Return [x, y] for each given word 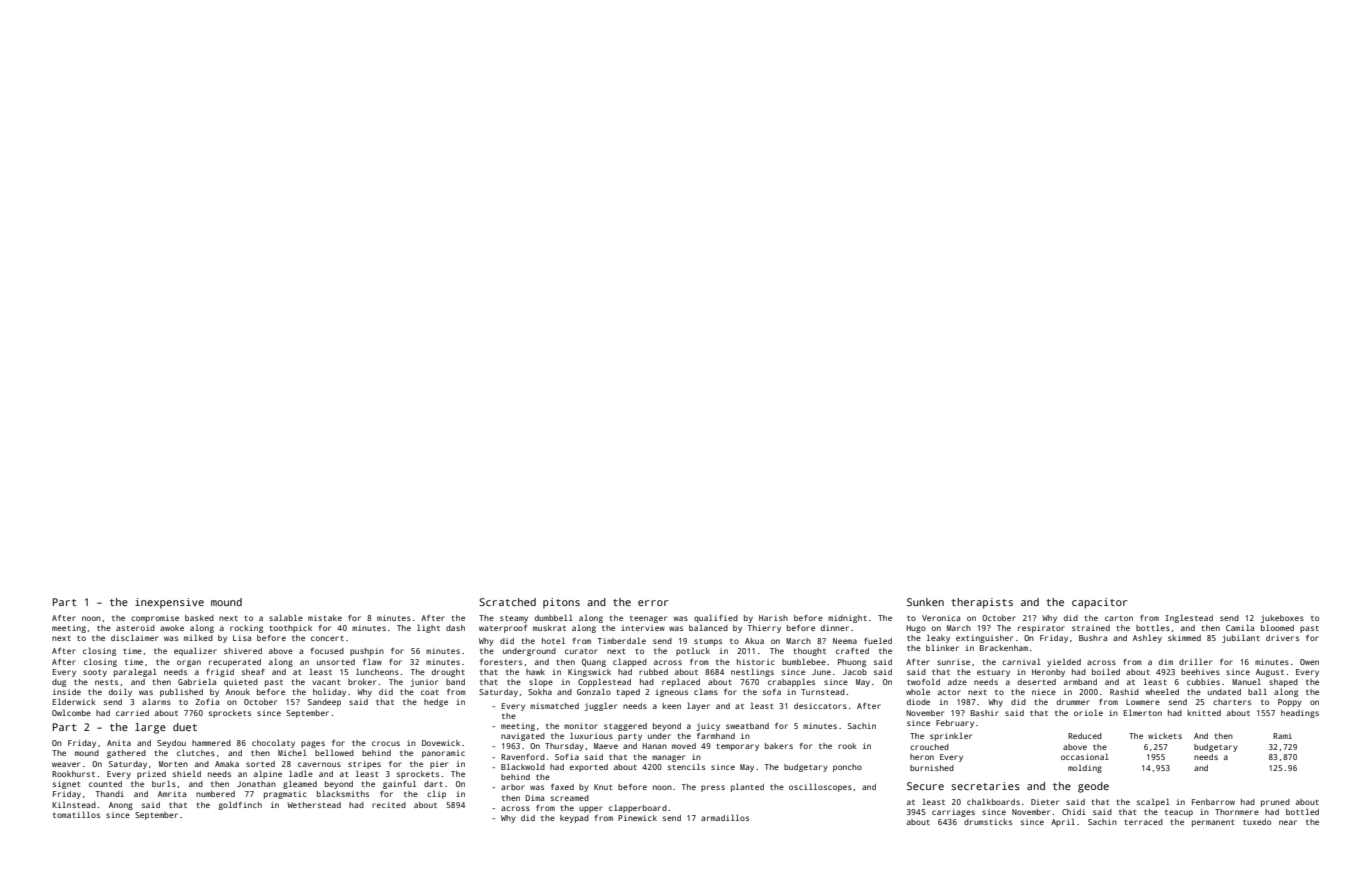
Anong [121, 806]
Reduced [1085, 736]
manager [668, 758]
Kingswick [589, 673]
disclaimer [134, 638]
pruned [1275, 803]
